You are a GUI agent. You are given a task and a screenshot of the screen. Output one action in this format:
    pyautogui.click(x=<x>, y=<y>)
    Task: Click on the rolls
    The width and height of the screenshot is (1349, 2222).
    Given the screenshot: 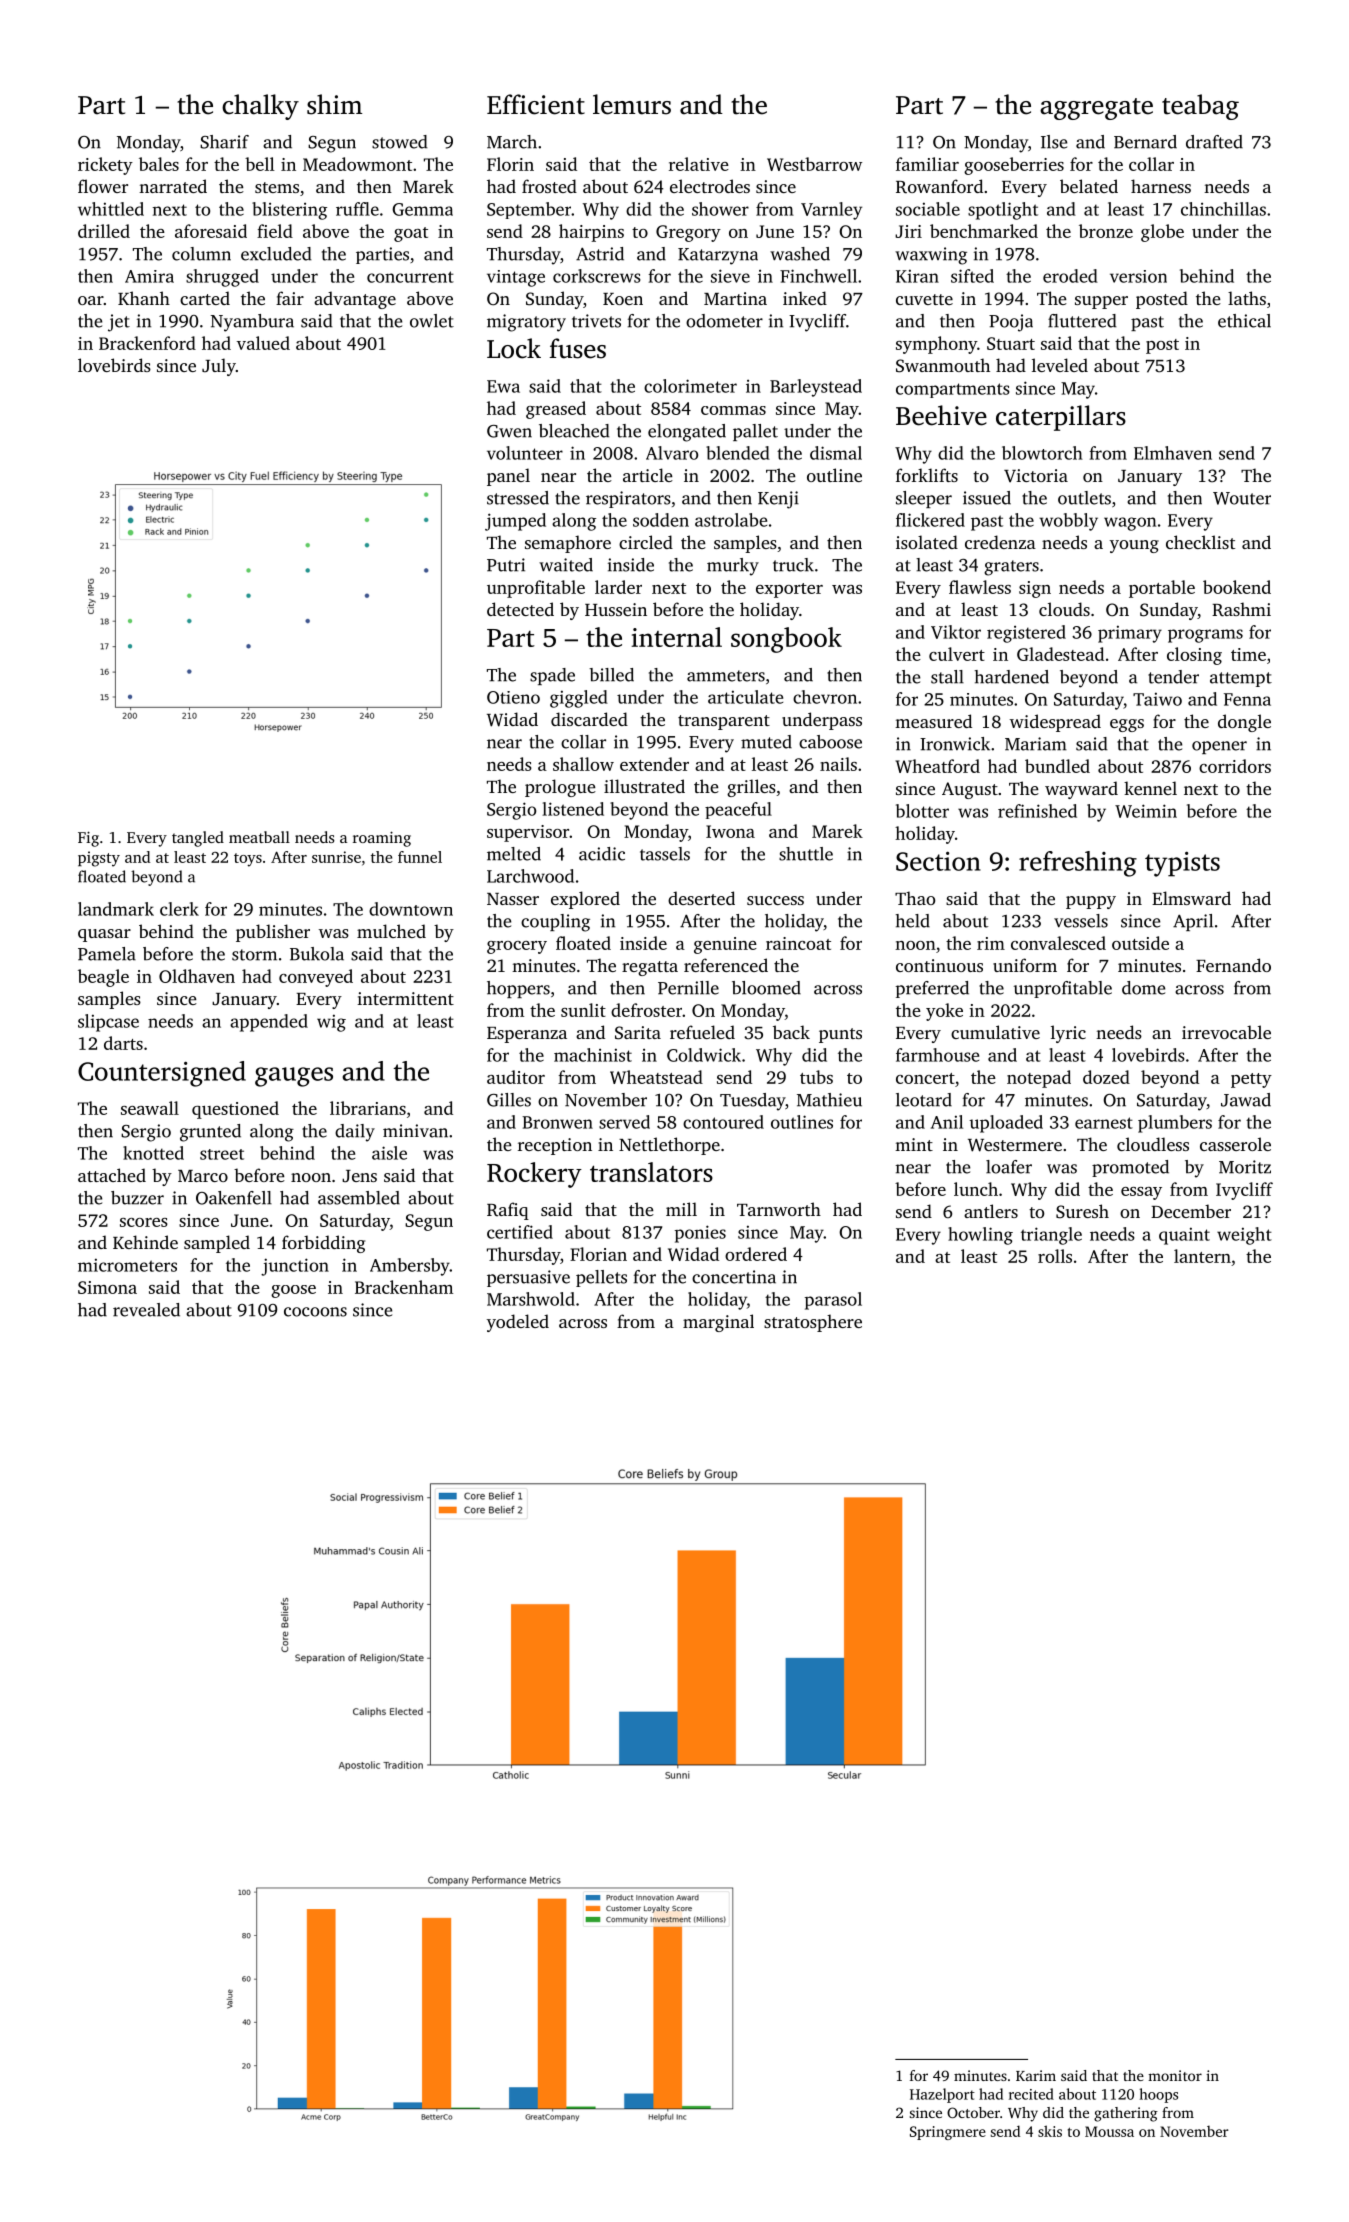 What is the action you would take?
    pyautogui.click(x=1055, y=1256)
